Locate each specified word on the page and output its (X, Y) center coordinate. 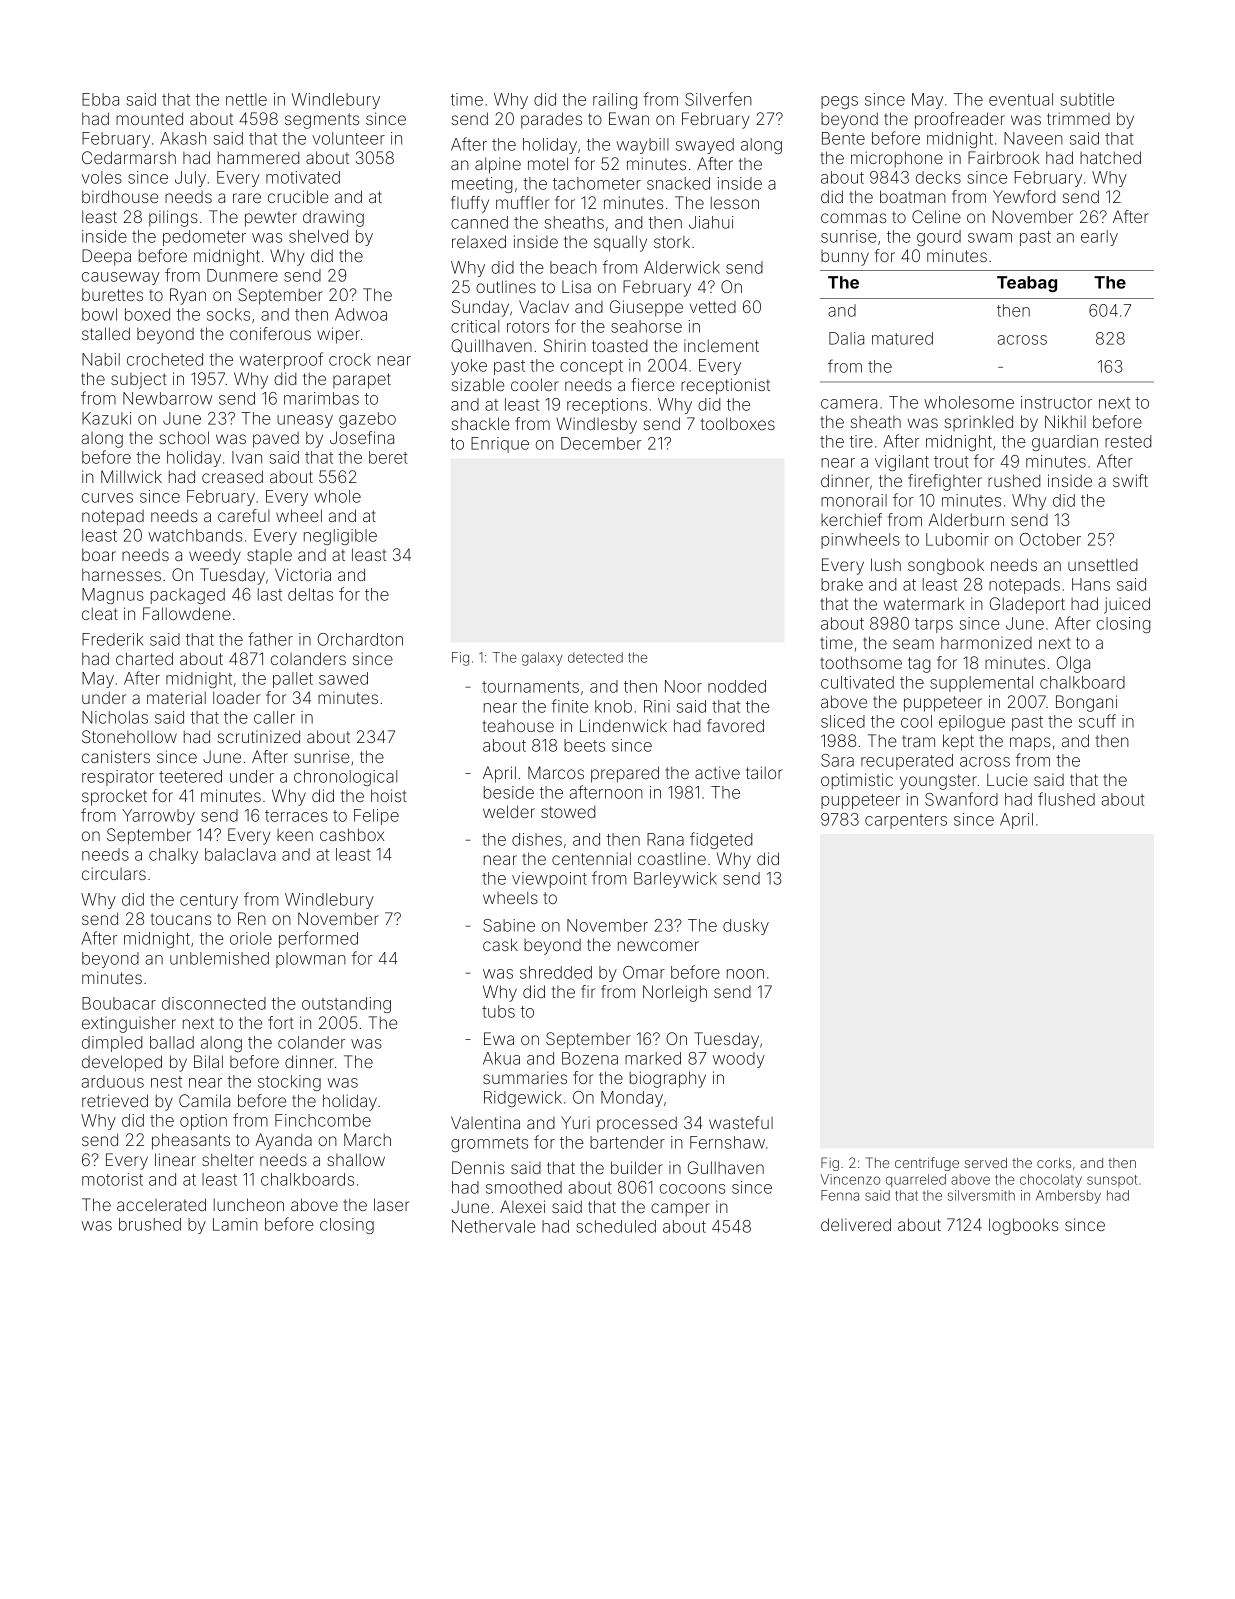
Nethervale (494, 1226)
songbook (946, 566)
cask (500, 944)
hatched (1110, 157)
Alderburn (966, 519)
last (270, 594)
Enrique (500, 445)
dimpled (112, 1044)
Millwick (131, 476)
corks (1054, 1163)
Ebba (100, 99)
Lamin (235, 1224)
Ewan (629, 118)
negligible (340, 537)
